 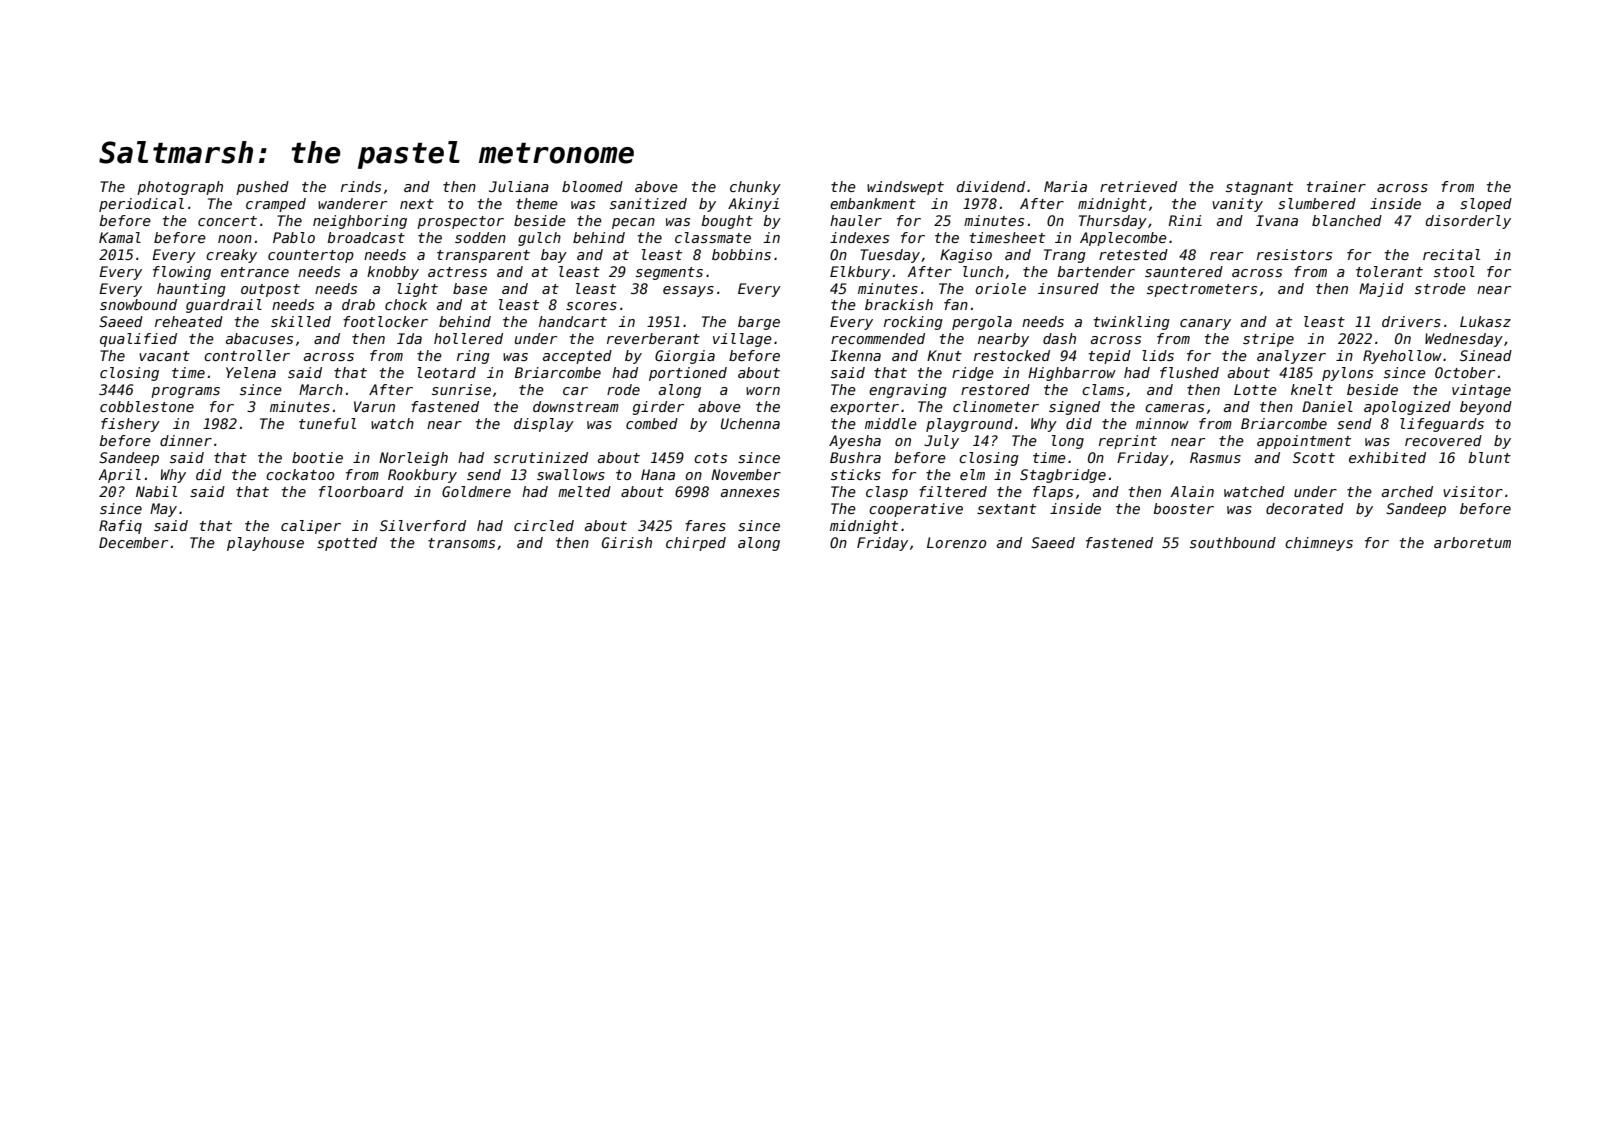 What do you see at coordinates (130, 425) in the image?
I see `fishery` at bounding box center [130, 425].
